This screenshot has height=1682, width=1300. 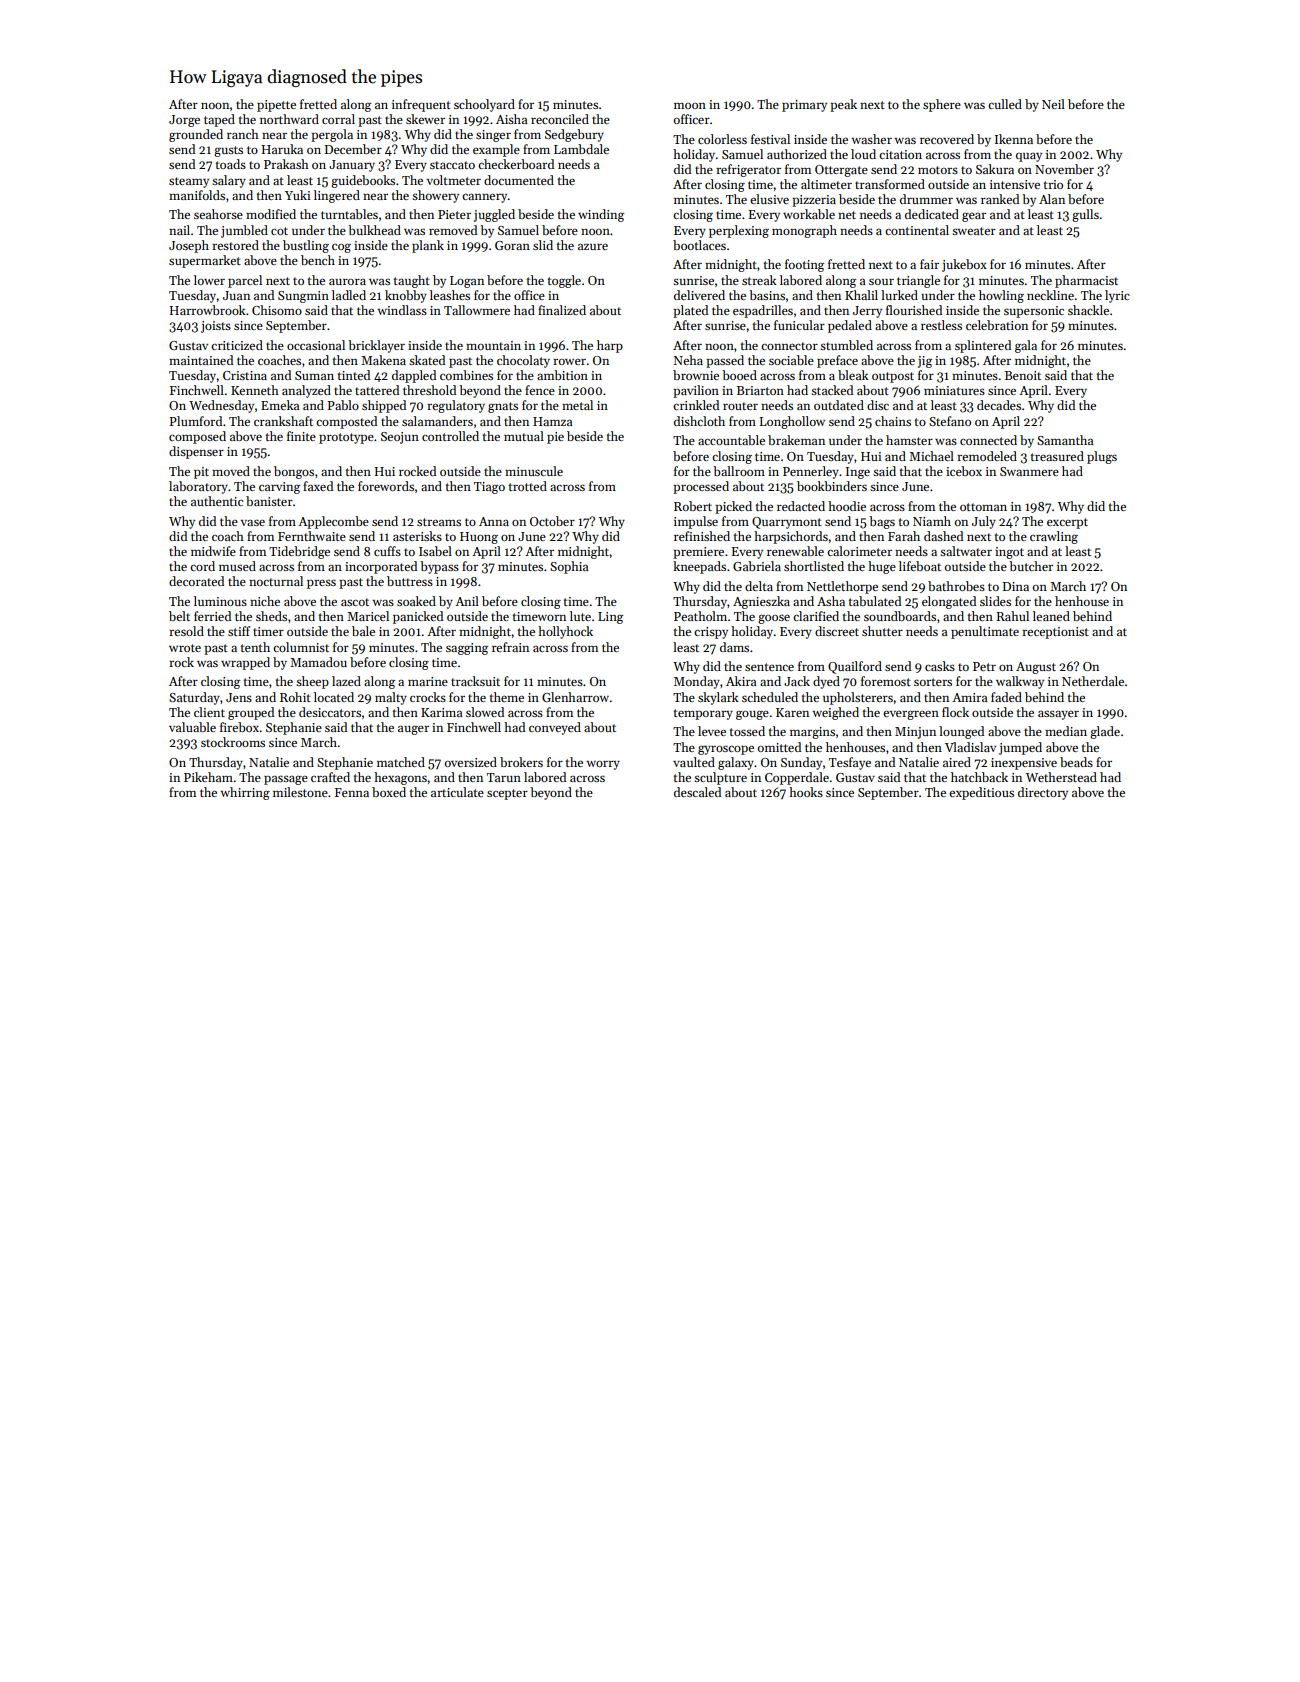 What do you see at coordinates (1023, 375) in the screenshot?
I see `Benoit` at bounding box center [1023, 375].
